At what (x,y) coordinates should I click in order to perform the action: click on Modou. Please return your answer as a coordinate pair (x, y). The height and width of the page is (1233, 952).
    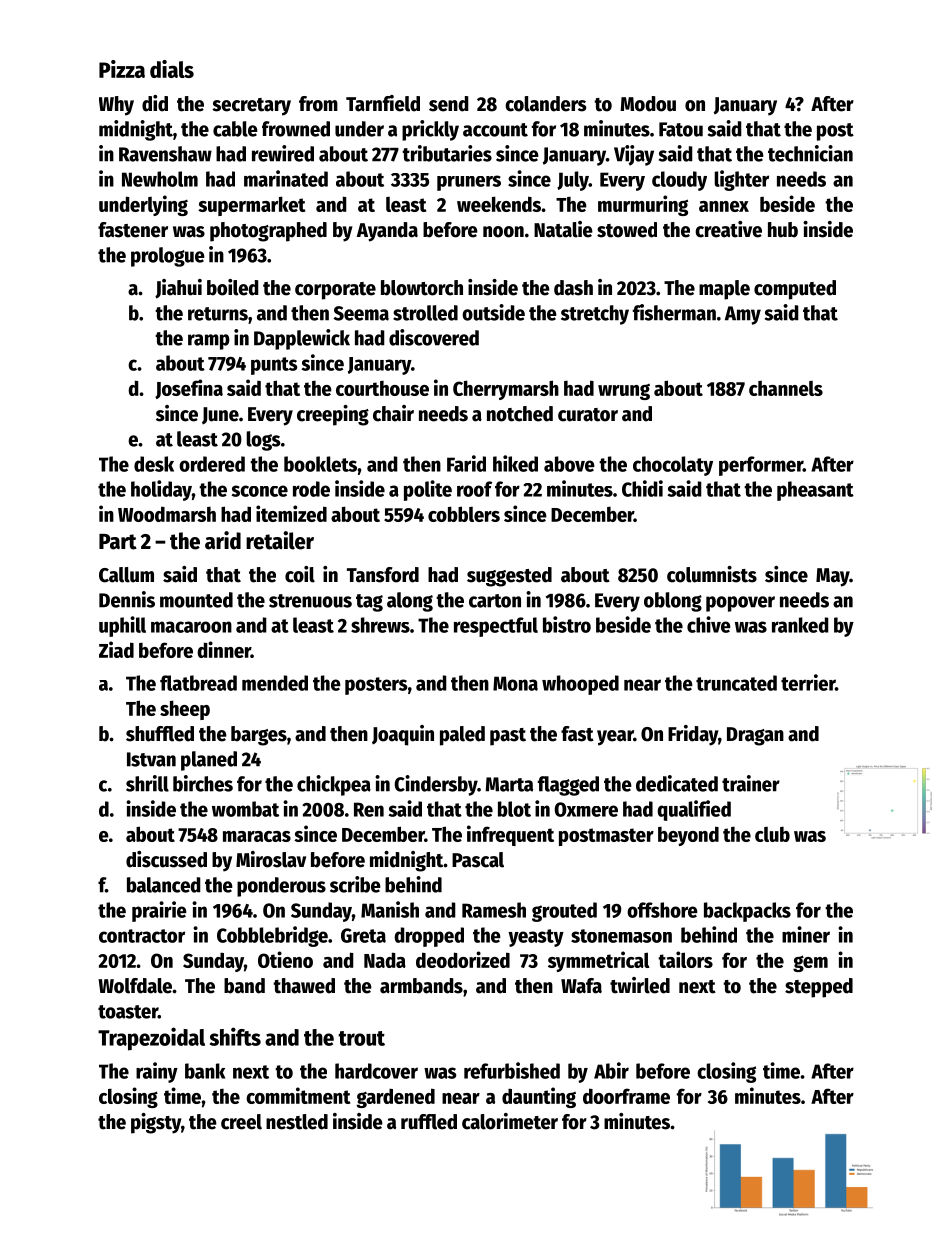
    Looking at the image, I should click on (648, 104).
